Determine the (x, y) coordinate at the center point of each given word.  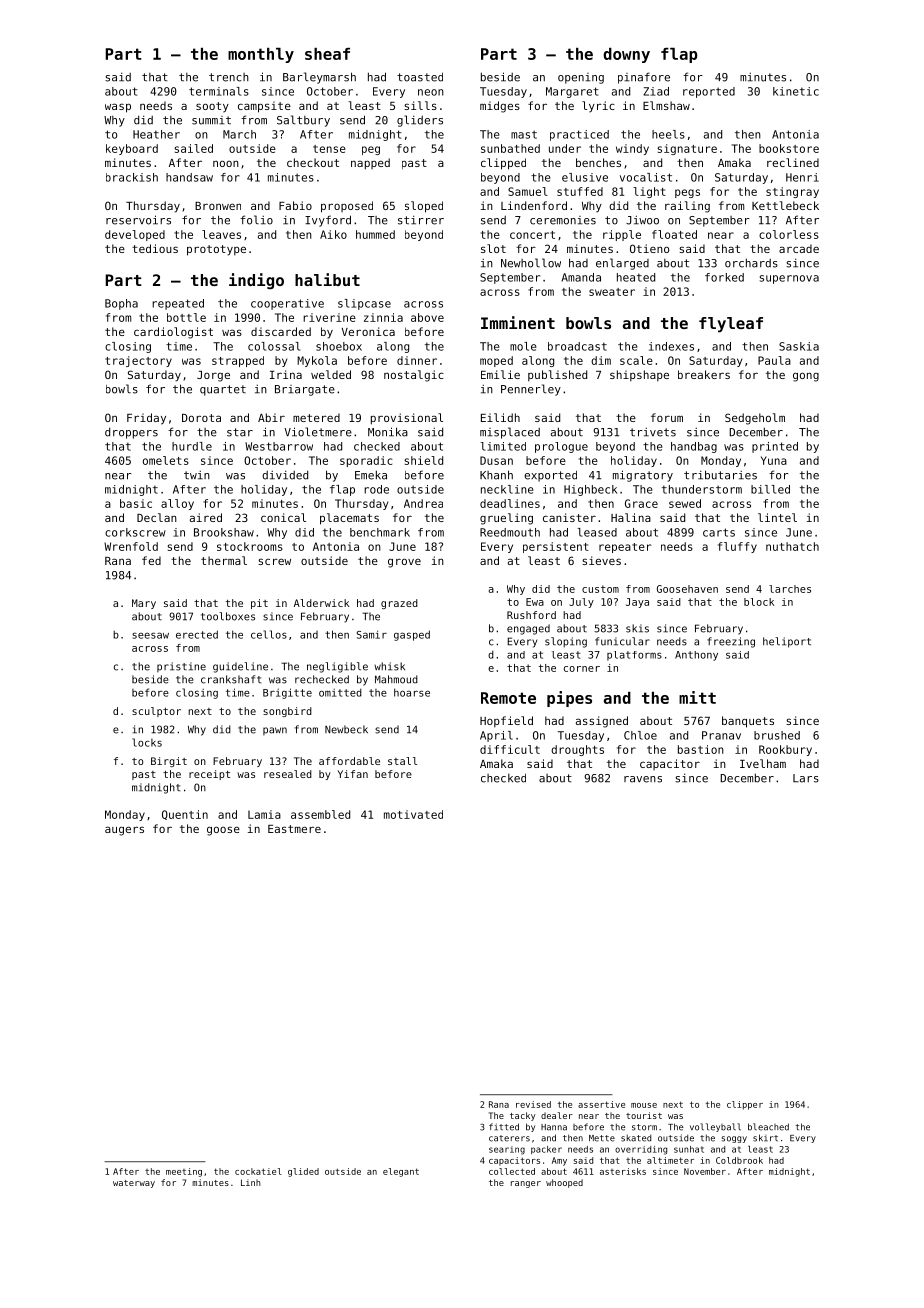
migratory (643, 476)
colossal (274, 346)
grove (404, 563)
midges (500, 107)
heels (668, 134)
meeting (184, 1172)
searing (507, 1150)
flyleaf (731, 325)
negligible (337, 667)
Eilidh (500, 417)
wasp (118, 108)
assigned (602, 722)
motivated (413, 814)
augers (124, 831)
